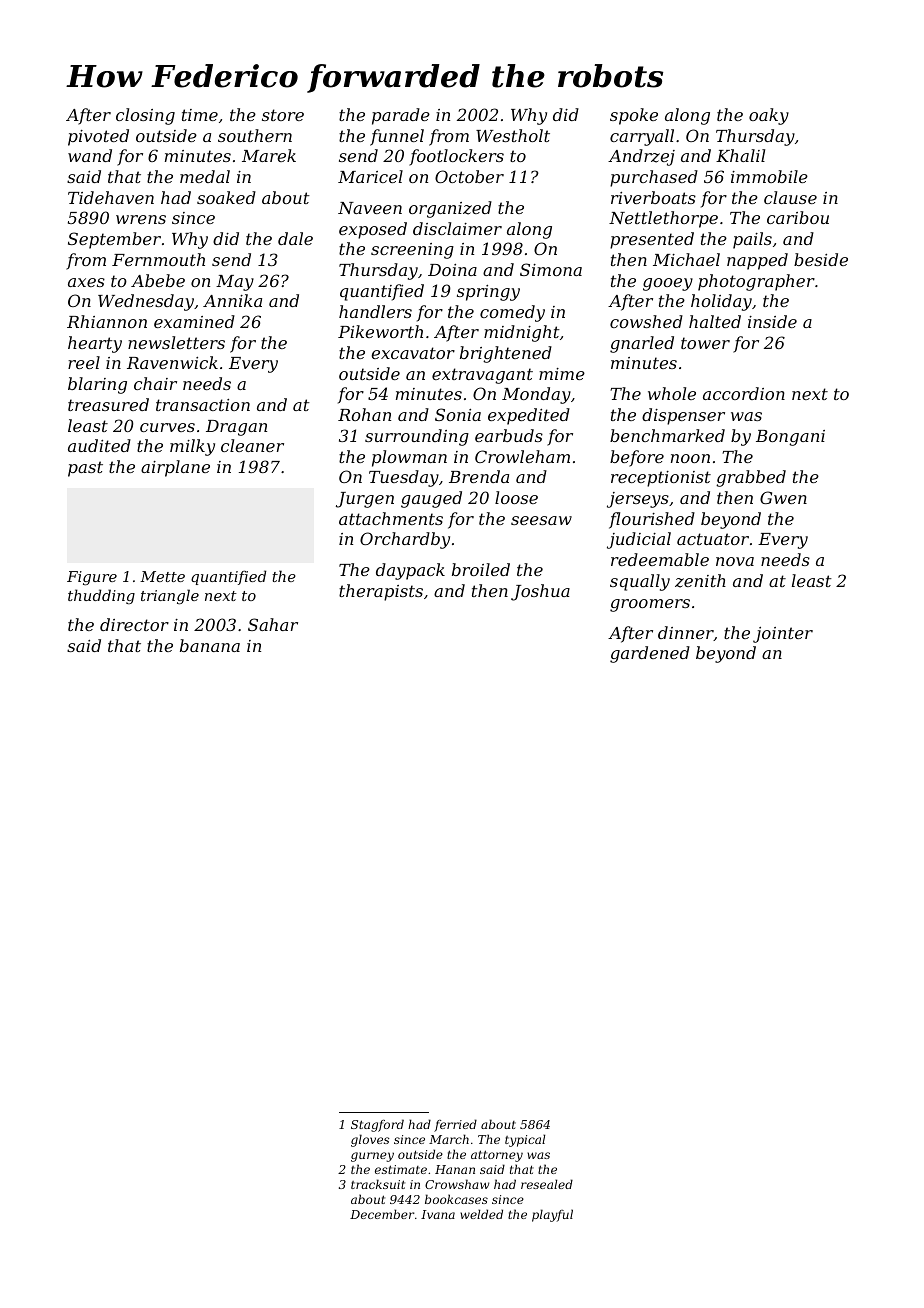  Describe the element at coordinates (783, 497) in the screenshot. I see `Gwen` at that location.
